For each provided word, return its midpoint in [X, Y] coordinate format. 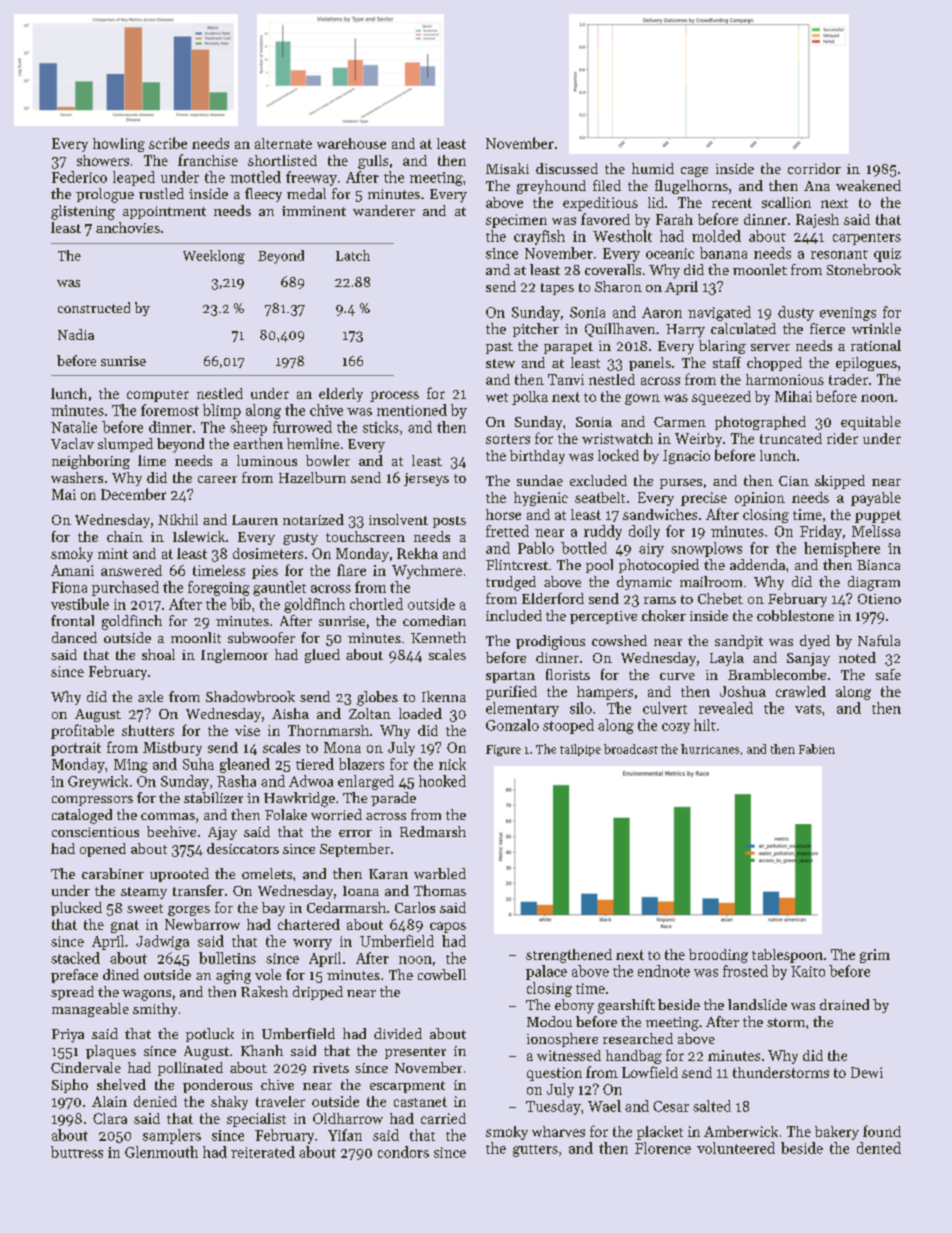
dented [879, 1148]
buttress [77, 1152]
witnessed [569, 1055]
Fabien [817, 749]
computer [158, 396]
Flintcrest [517, 564]
